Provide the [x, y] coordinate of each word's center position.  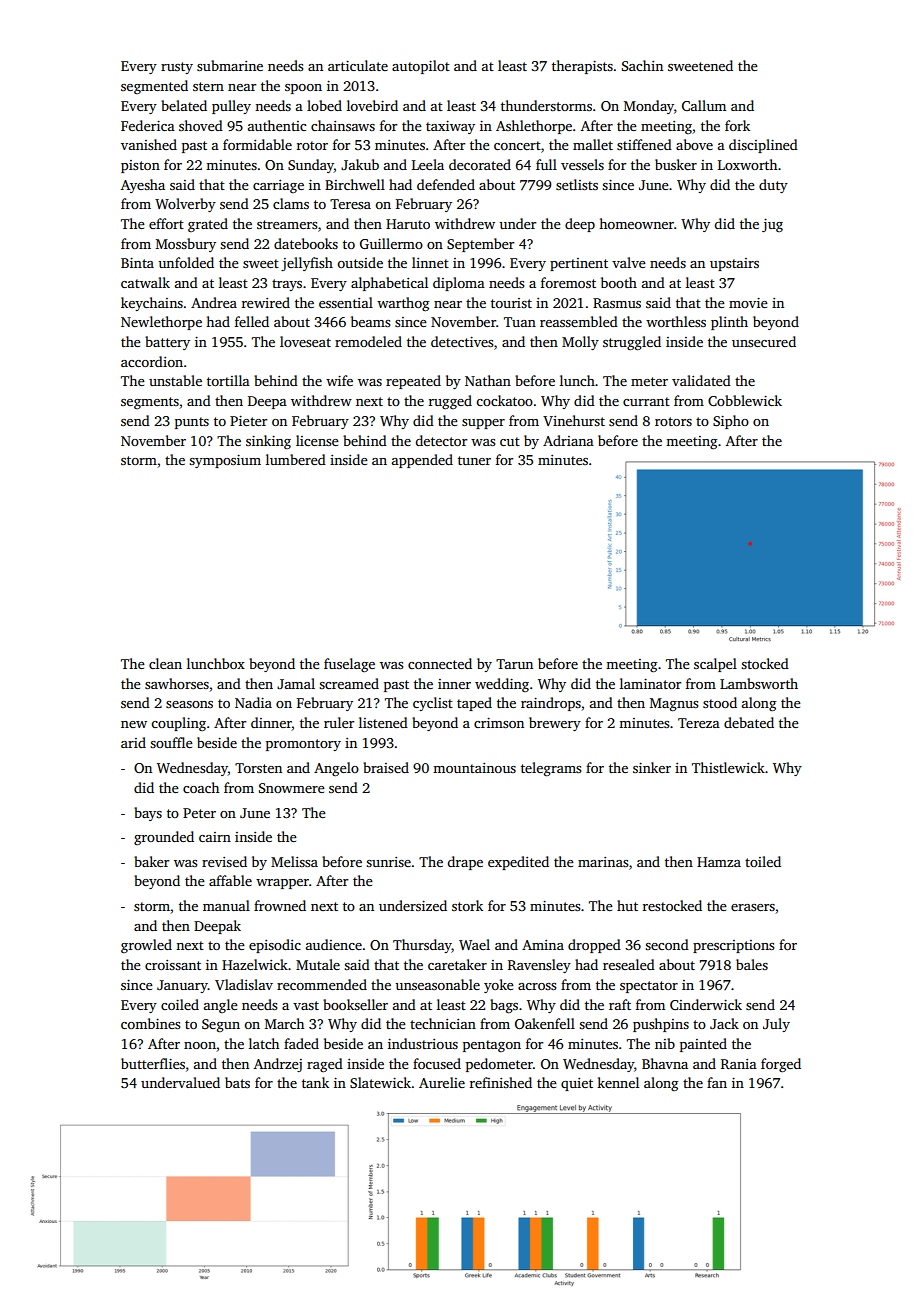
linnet [430, 262]
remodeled [368, 341]
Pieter [248, 421]
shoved [201, 125]
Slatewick [380, 1082]
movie [748, 303]
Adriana [568, 440]
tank [315, 1082]
